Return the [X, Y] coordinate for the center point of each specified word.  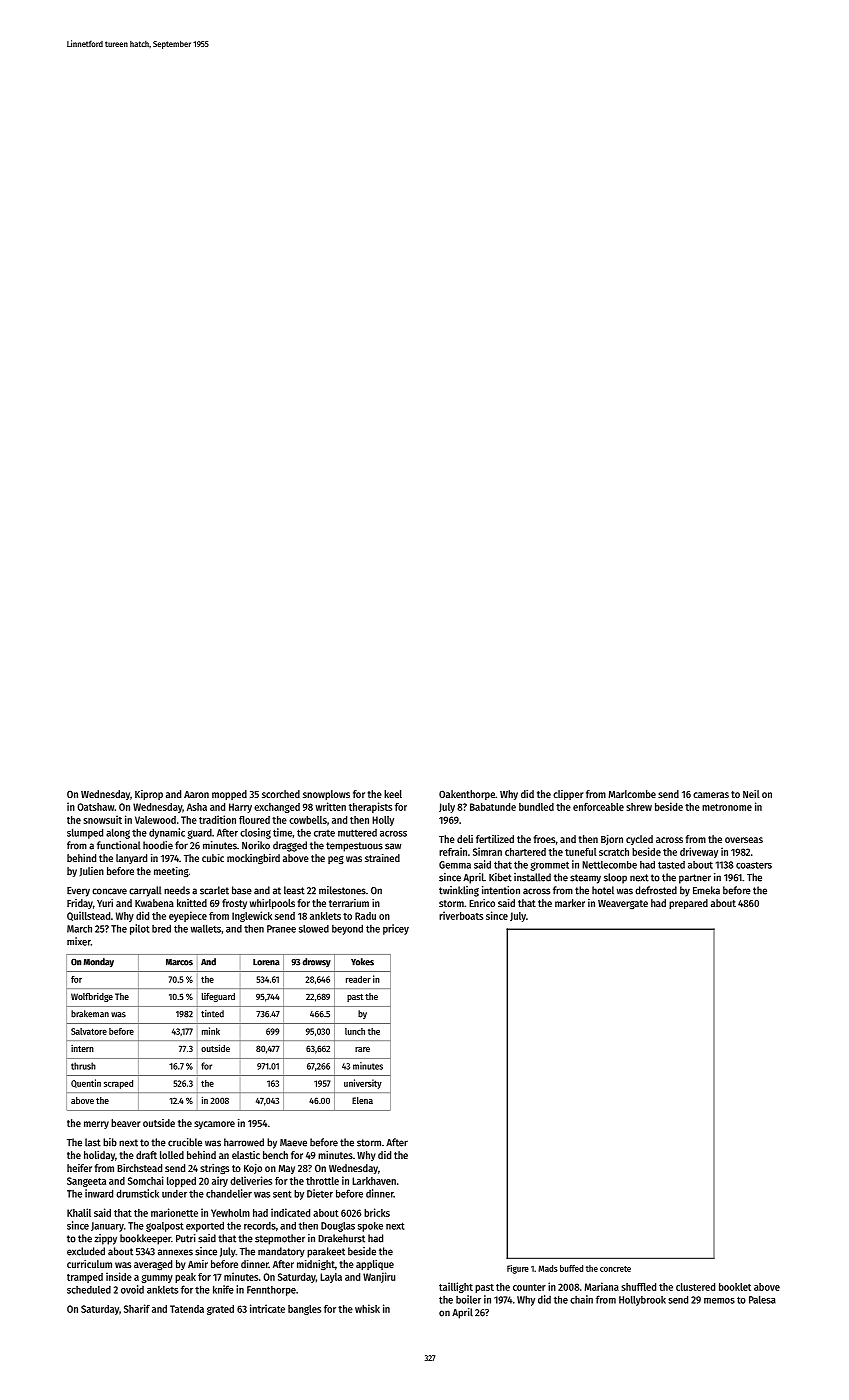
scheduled [89, 1289]
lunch [355, 1031]
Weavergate [623, 904]
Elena [362, 1100]
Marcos [179, 962]
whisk [367, 1308]
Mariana [602, 1286]
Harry [240, 808]
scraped [118, 1084]
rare [362, 1049]
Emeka [706, 890]
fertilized [495, 839]
